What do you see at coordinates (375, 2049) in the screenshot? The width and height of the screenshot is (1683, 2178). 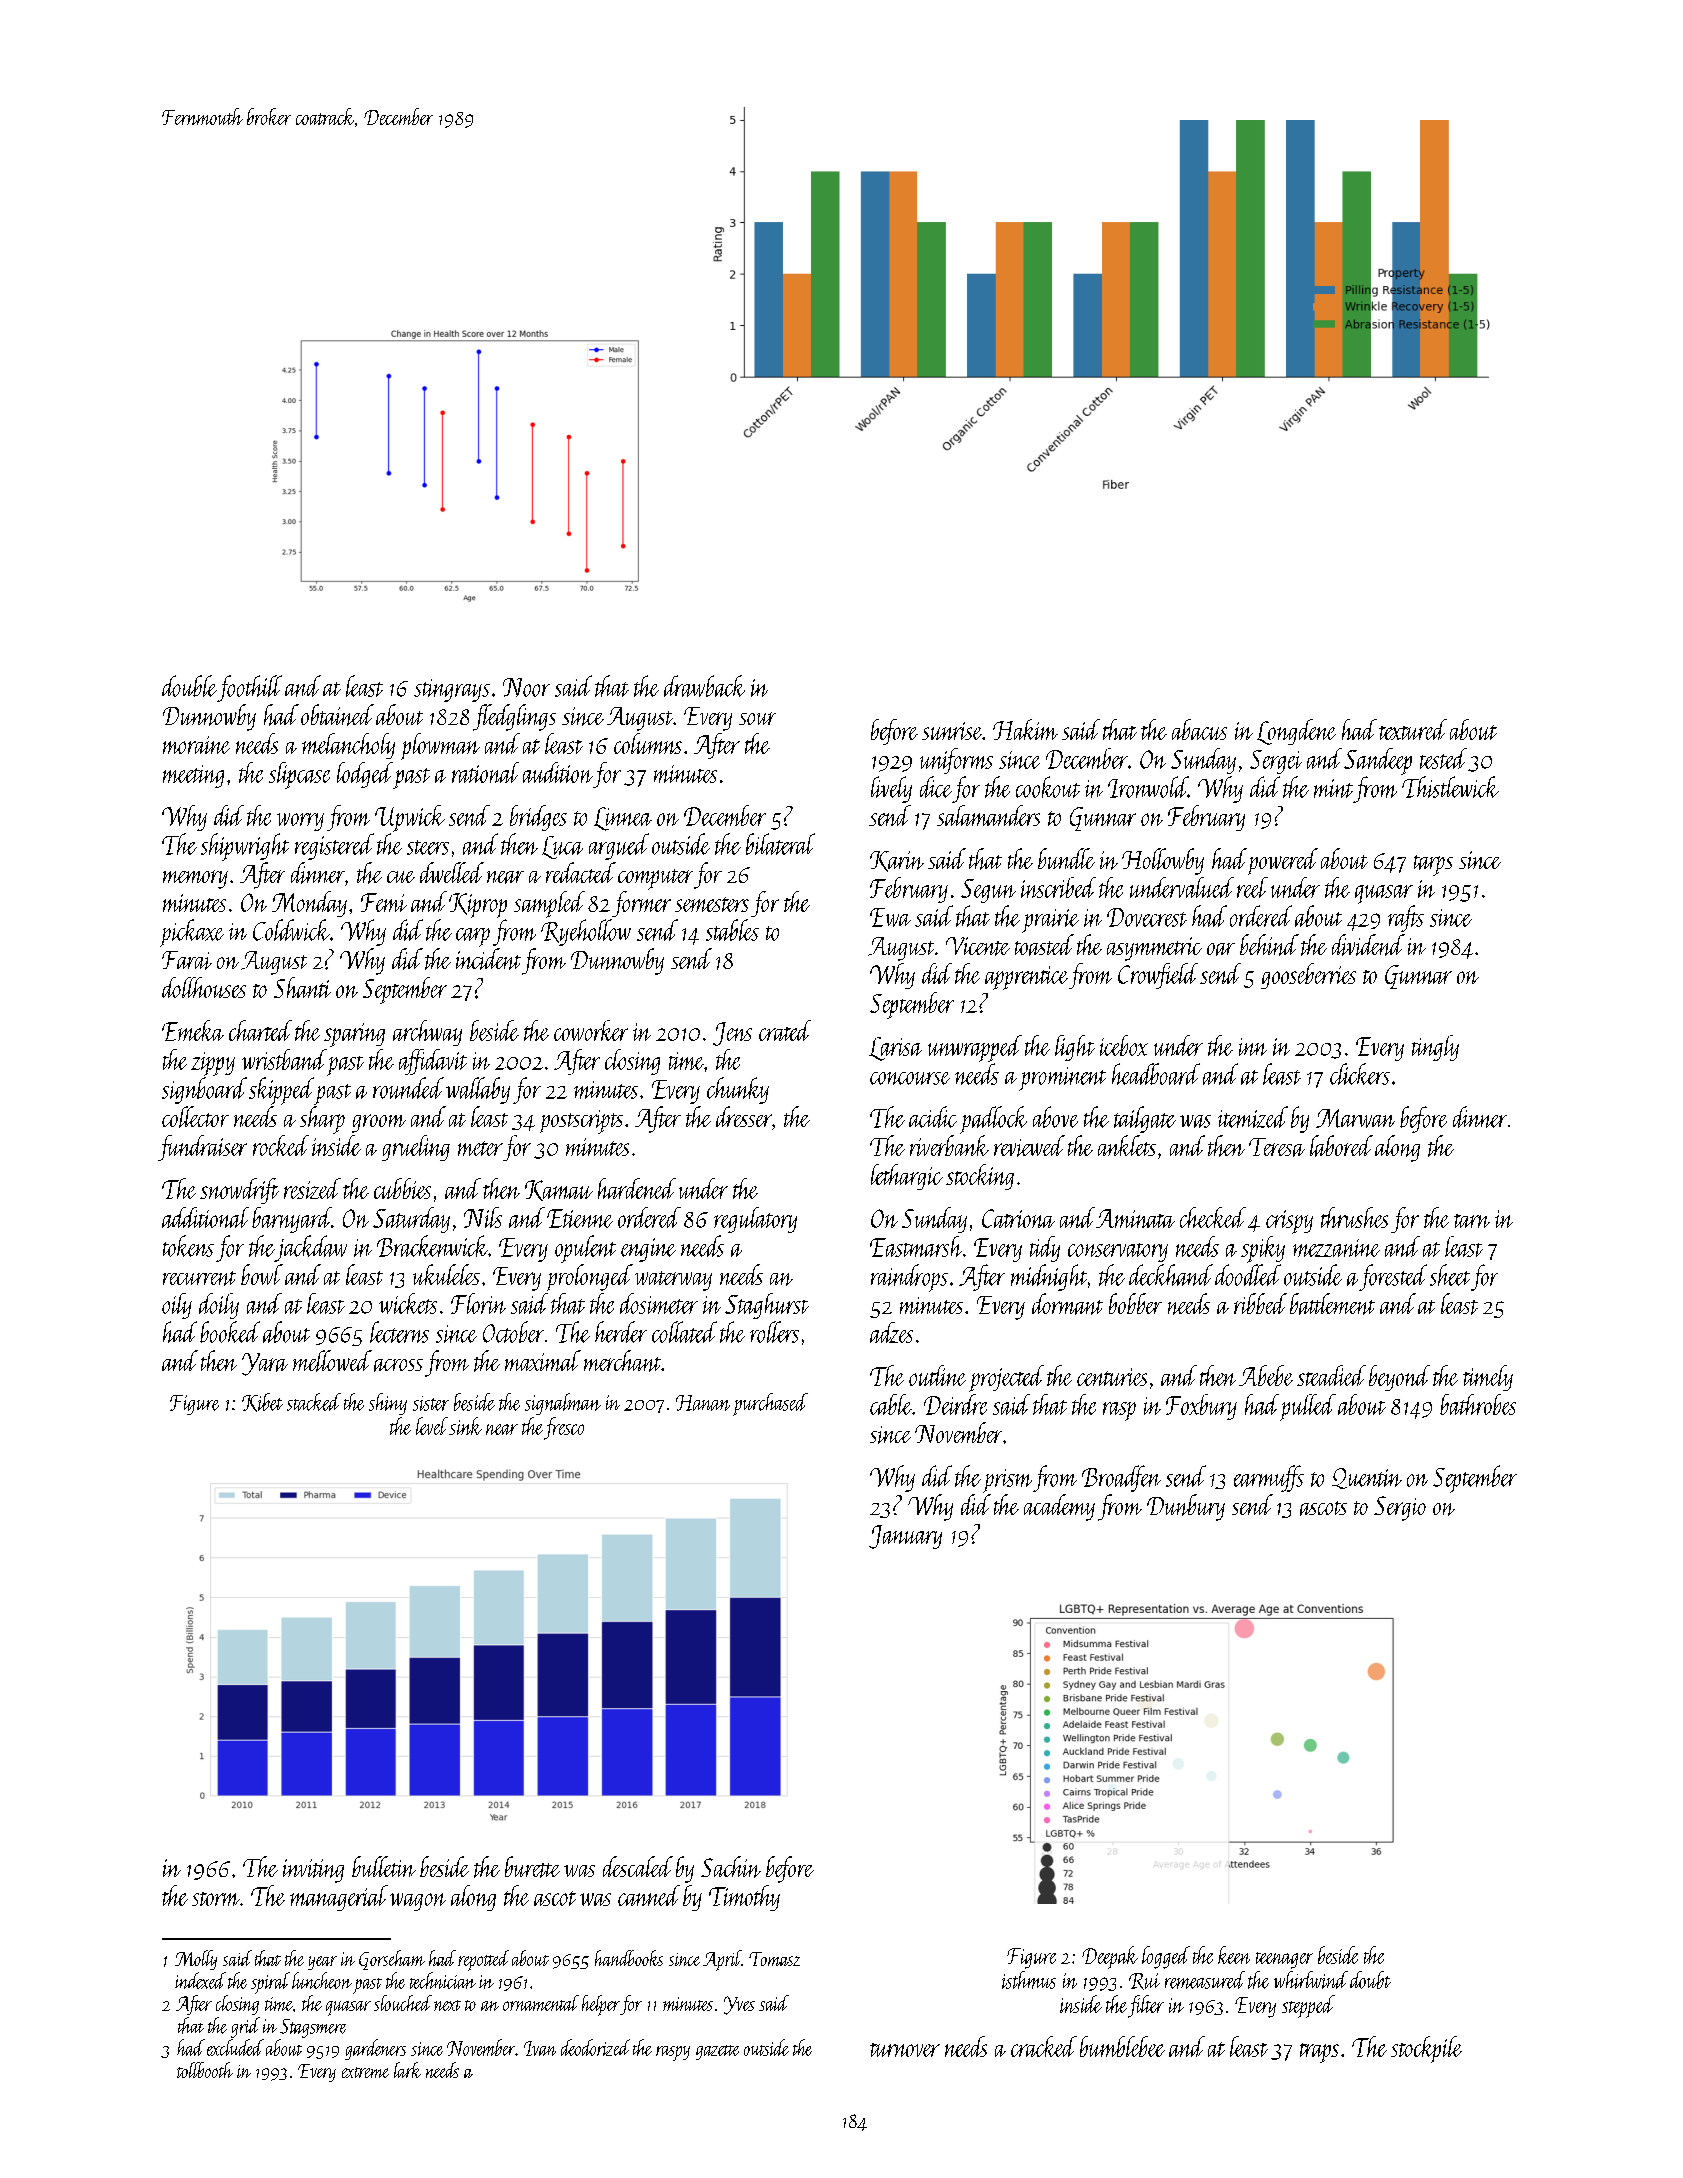 I see `gardeners` at bounding box center [375, 2049].
